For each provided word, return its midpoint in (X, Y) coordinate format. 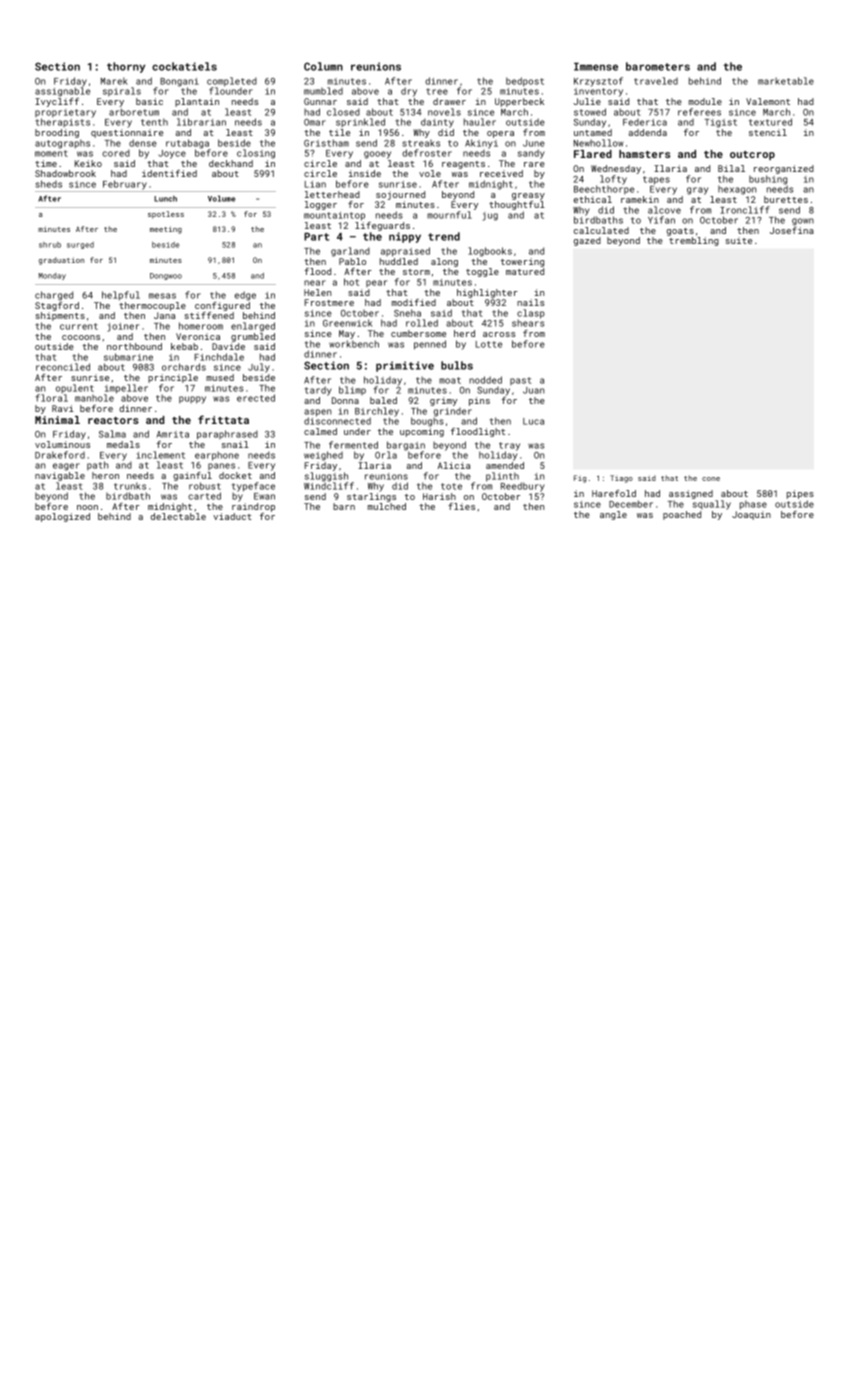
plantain (197, 102)
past (520, 381)
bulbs (457, 365)
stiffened (209, 315)
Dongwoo (166, 276)
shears (528, 323)
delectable (178, 516)
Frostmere (329, 302)
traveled (656, 81)
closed (343, 112)
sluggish (326, 477)
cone (711, 479)
